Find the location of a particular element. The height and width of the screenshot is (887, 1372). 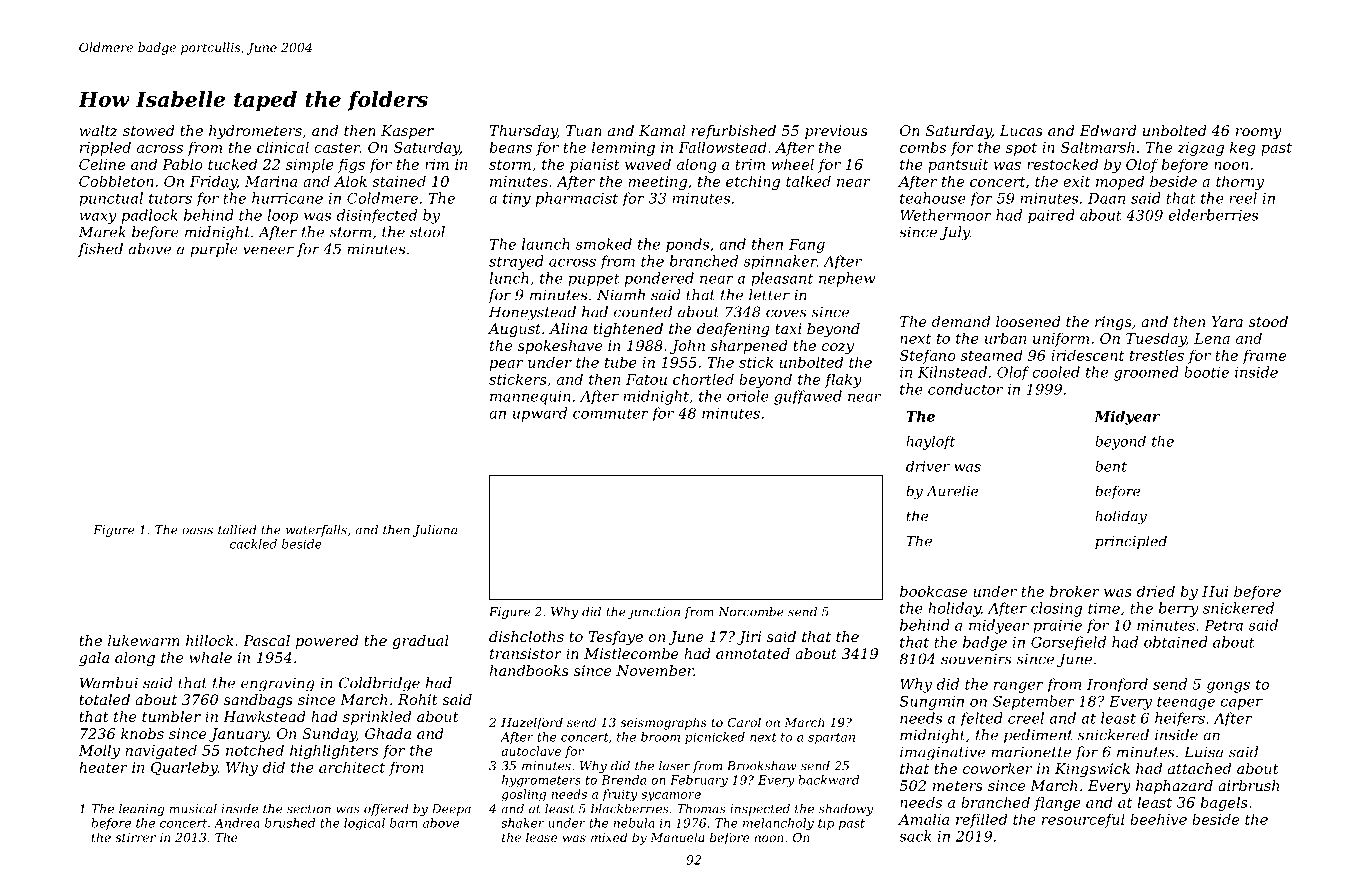

waterfalls is located at coordinates (316, 531).
